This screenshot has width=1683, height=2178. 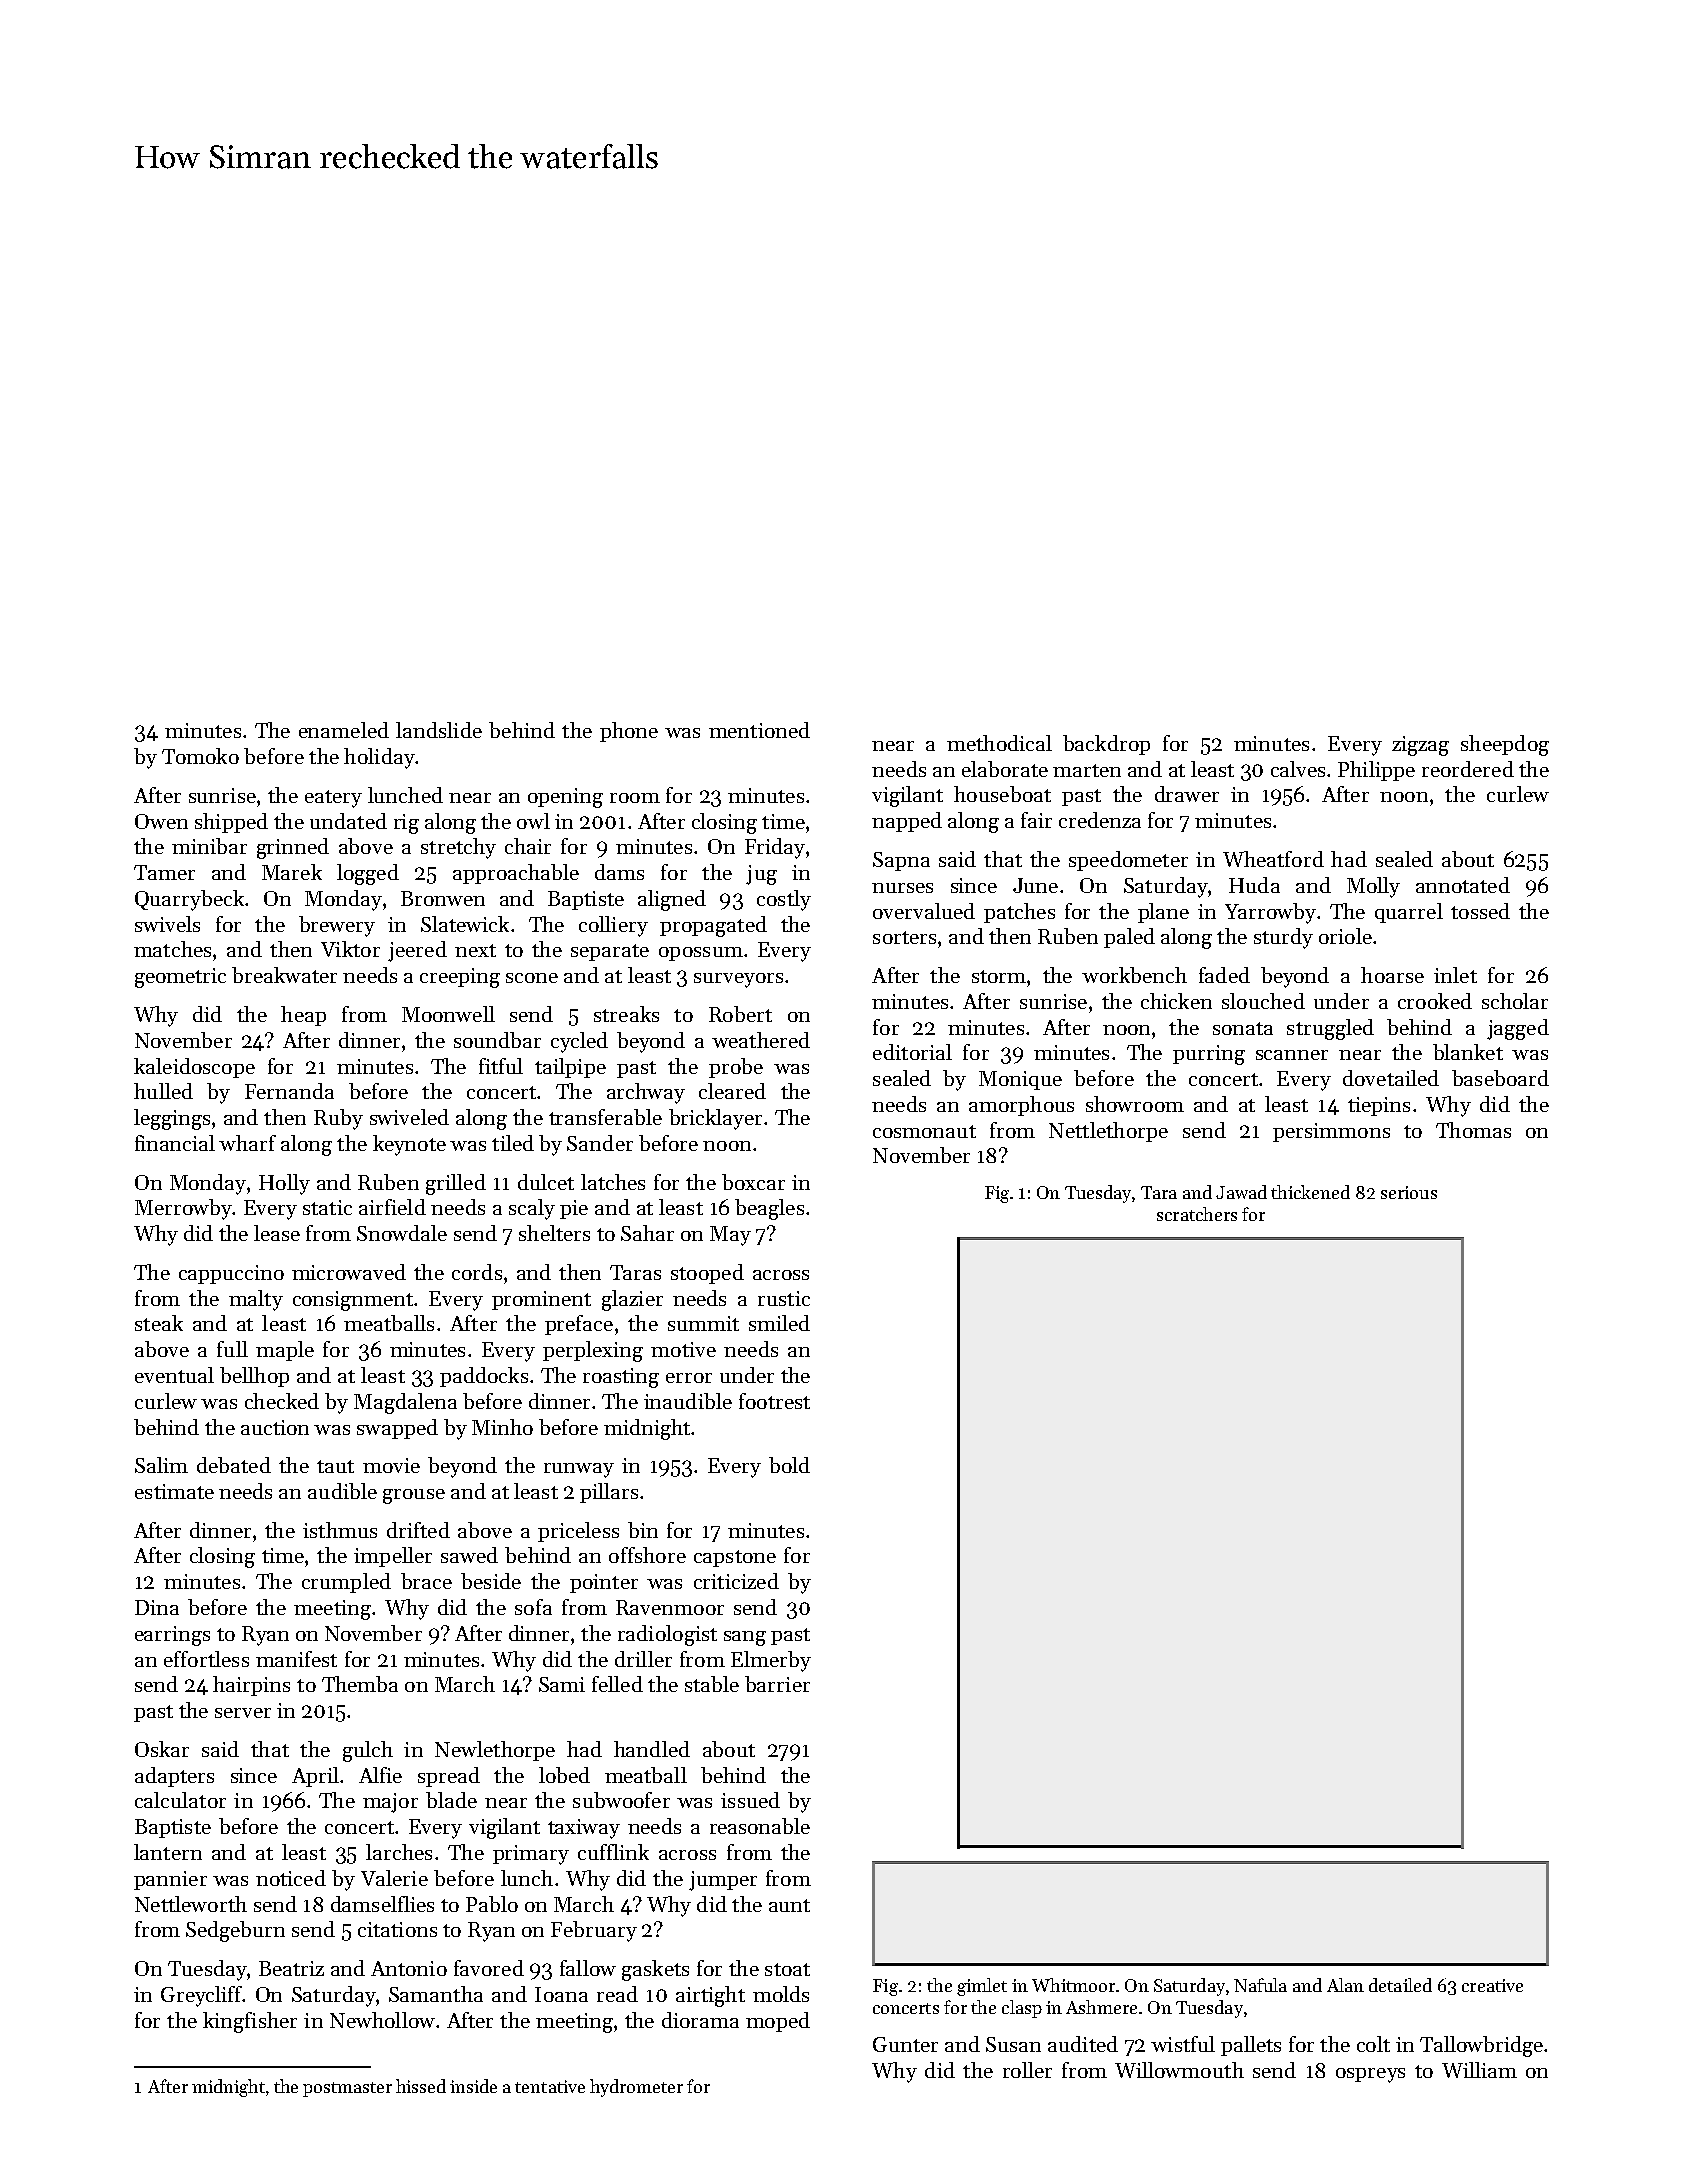 I want to click on methodical, so click(x=999, y=743).
